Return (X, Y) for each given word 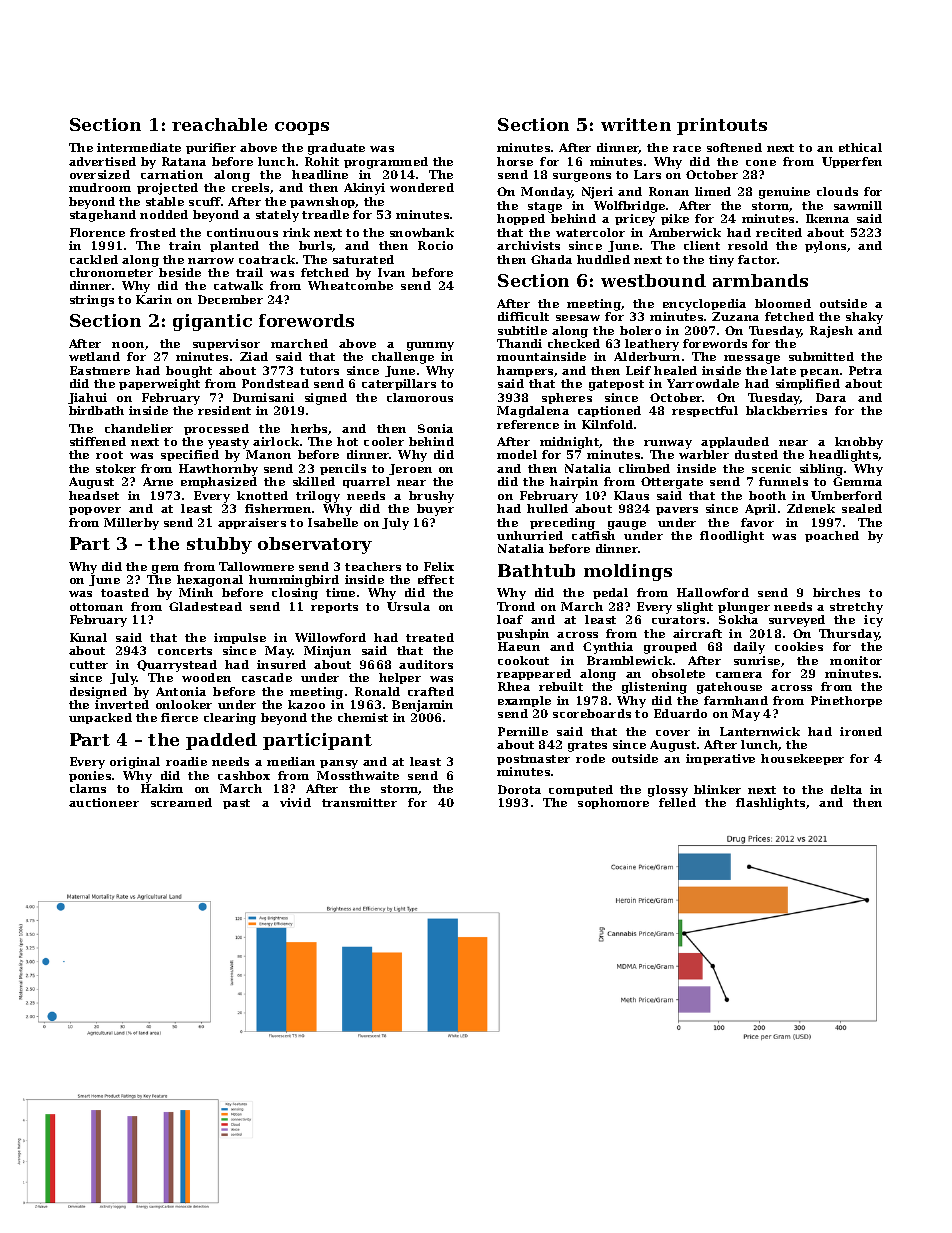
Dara (831, 397)
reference (528, 424)
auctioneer (104, 802)
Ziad (254, 356)
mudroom (100, 187)
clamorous (420, 397)
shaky (864, 318)
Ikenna (827, 218)
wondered (422, 187)
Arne (158, 481)
